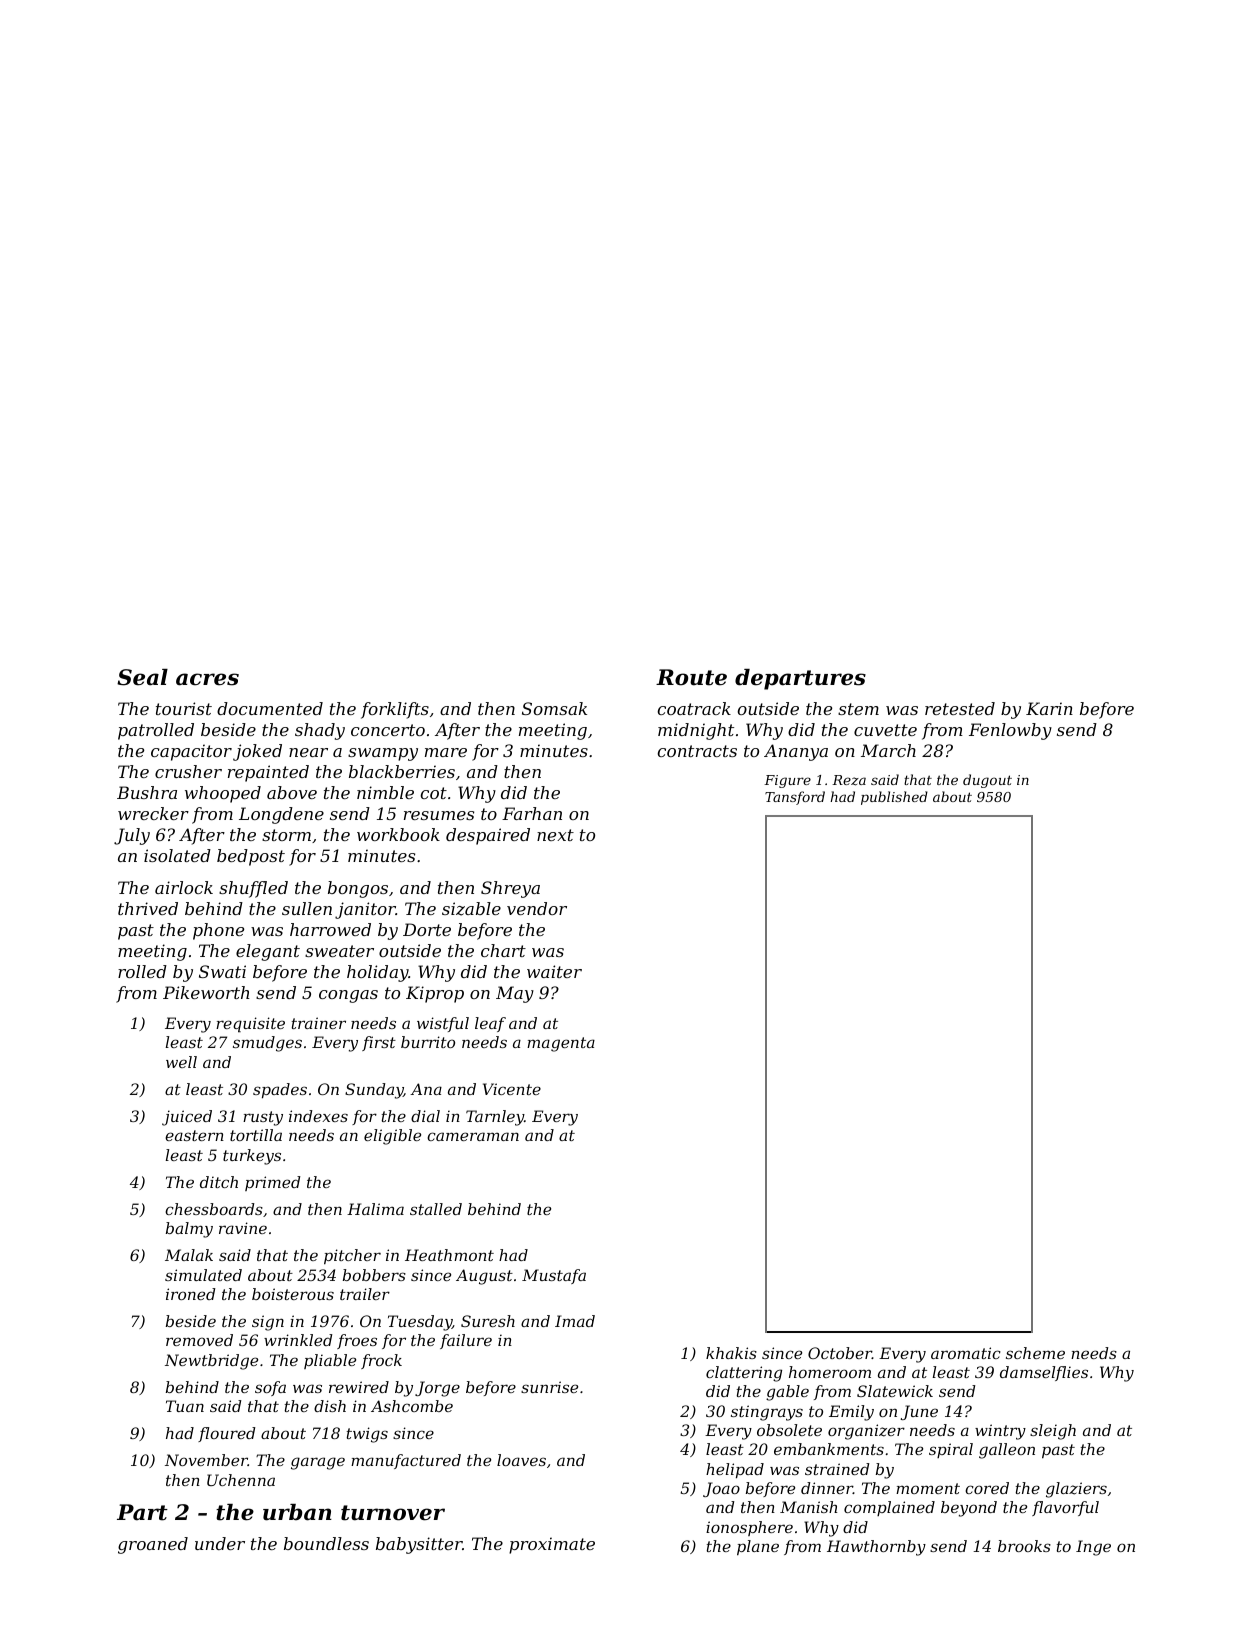 The width and height of the screenshot is (1258, 1628). What do you see at coordinates (749, 1528) in the screenshot?
I see `ionosphere` at bounding box center [749, 1528].
